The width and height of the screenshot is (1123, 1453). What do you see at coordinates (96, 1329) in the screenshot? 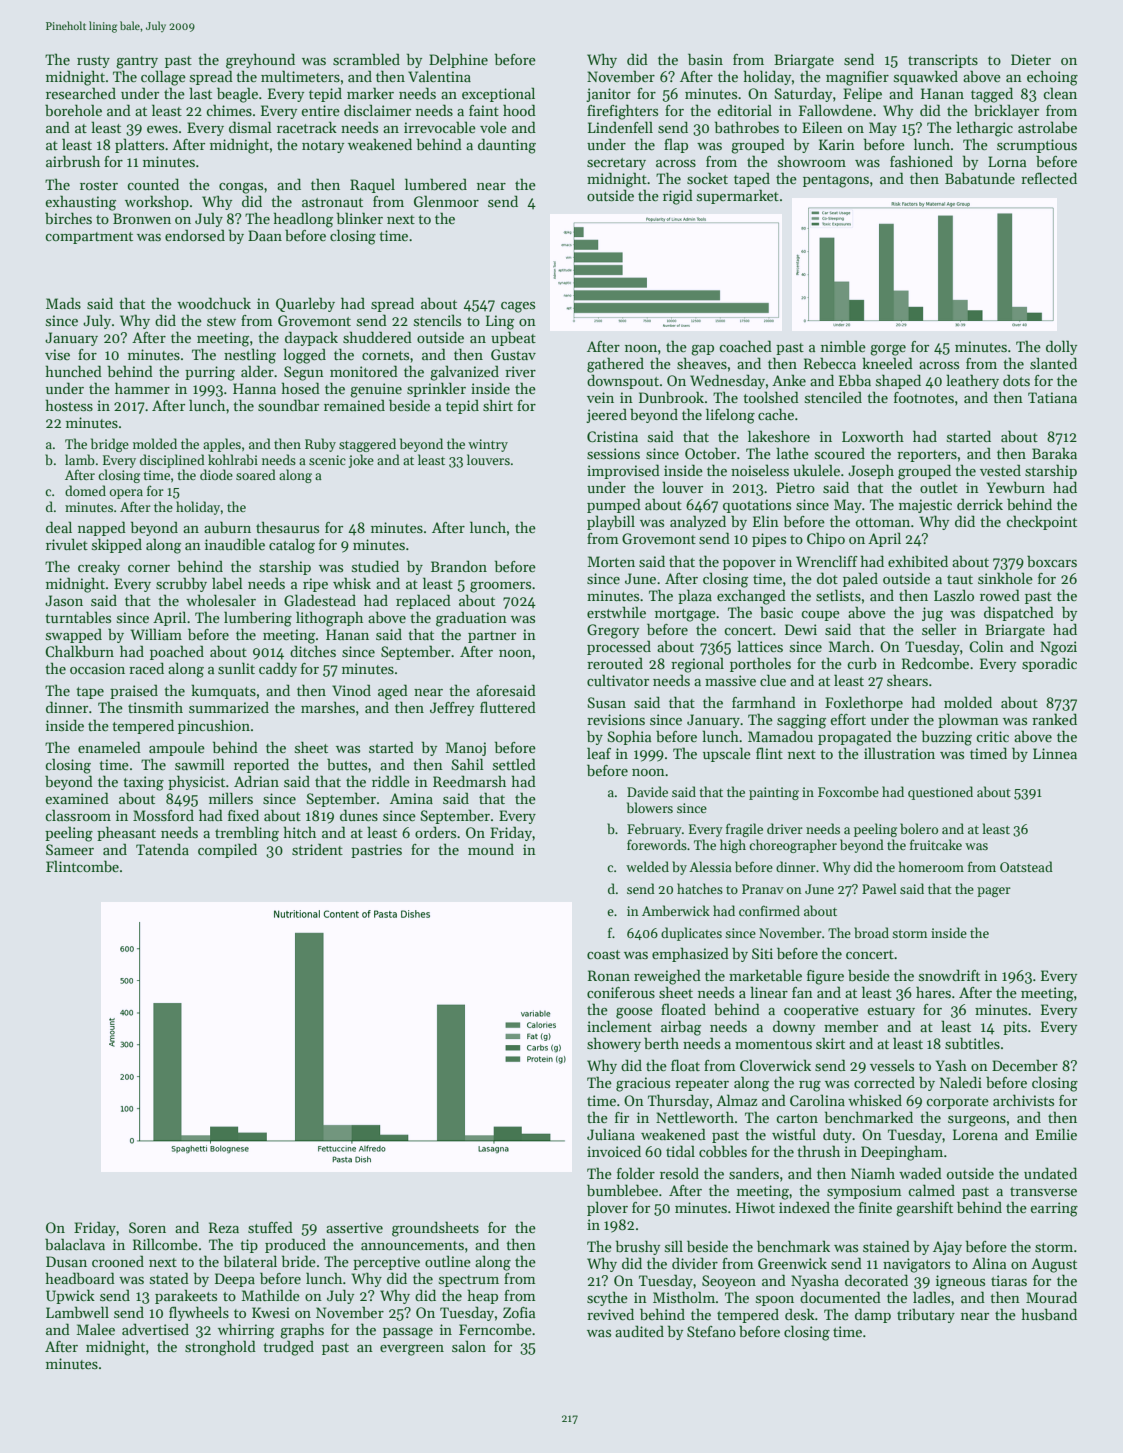
I see `Malee` at bounding box center [96, 1329].
